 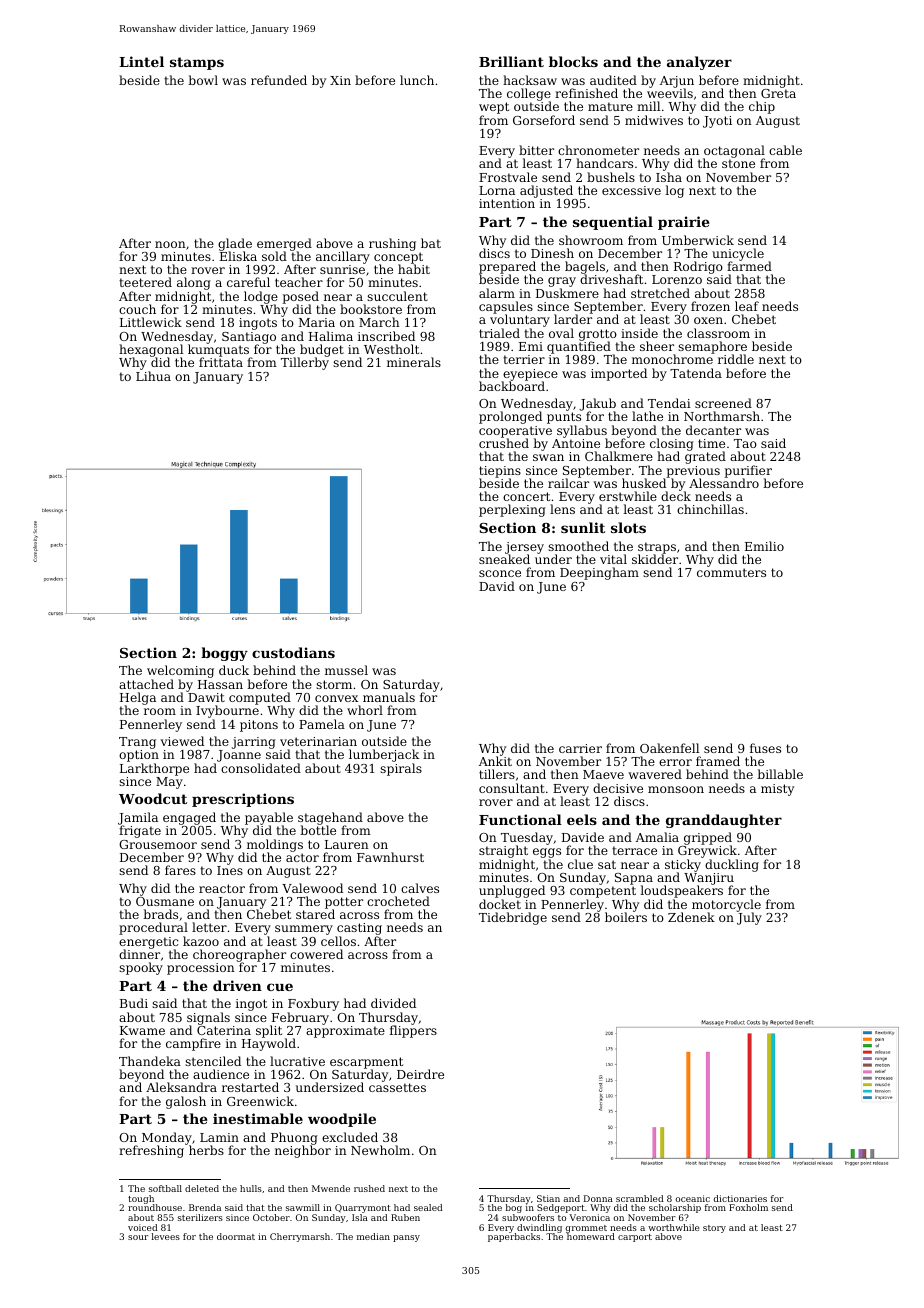 What do you see at coordinates (417, 80) in the document?
I see `lunch` at bounding box center [417, 80].
